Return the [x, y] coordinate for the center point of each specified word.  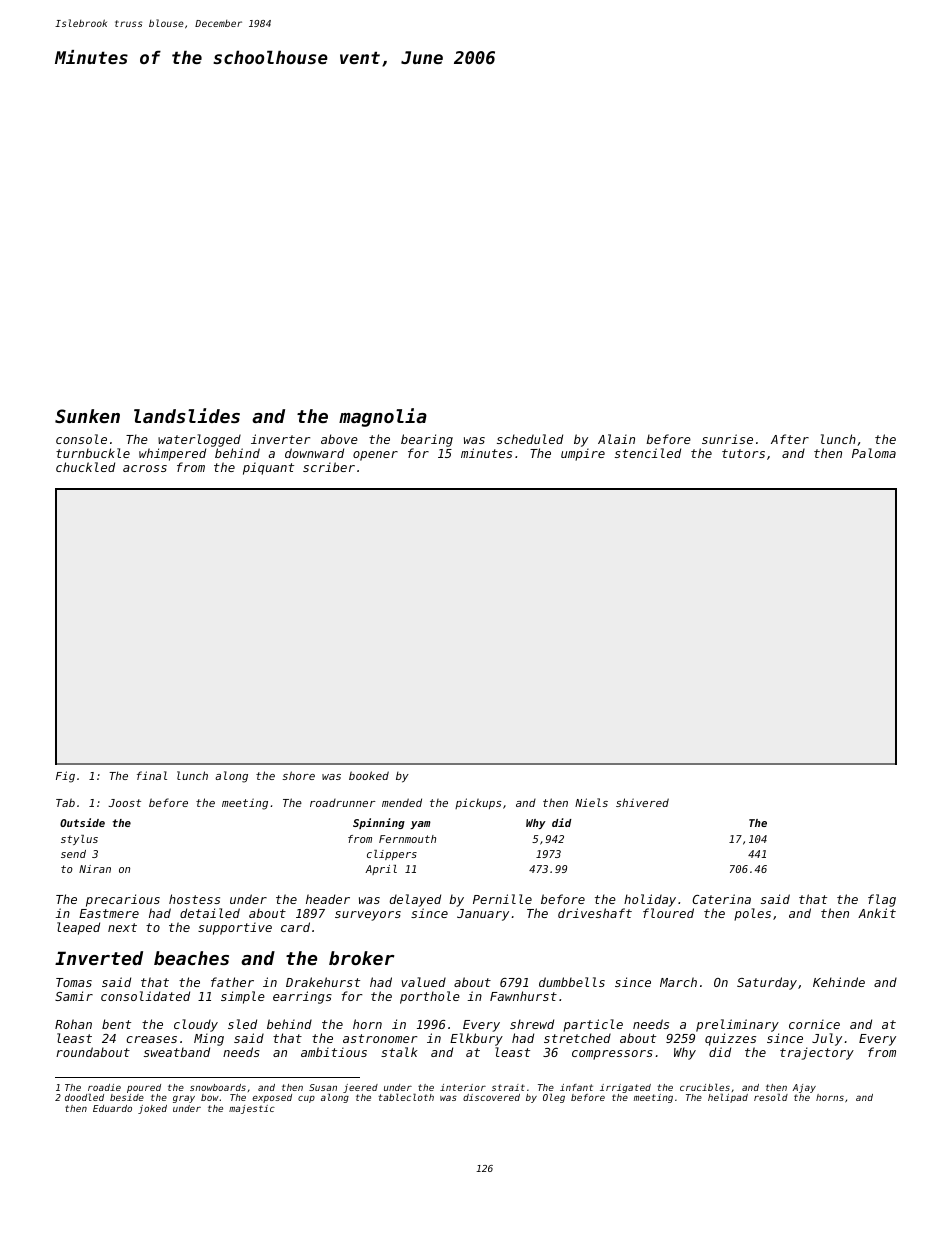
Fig [65, 777]
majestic [252, 1109]
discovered [491, 1097]
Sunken [87, 416]
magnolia [383, 417]
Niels [591, 802]
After [790, 439]
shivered [642, 802]
